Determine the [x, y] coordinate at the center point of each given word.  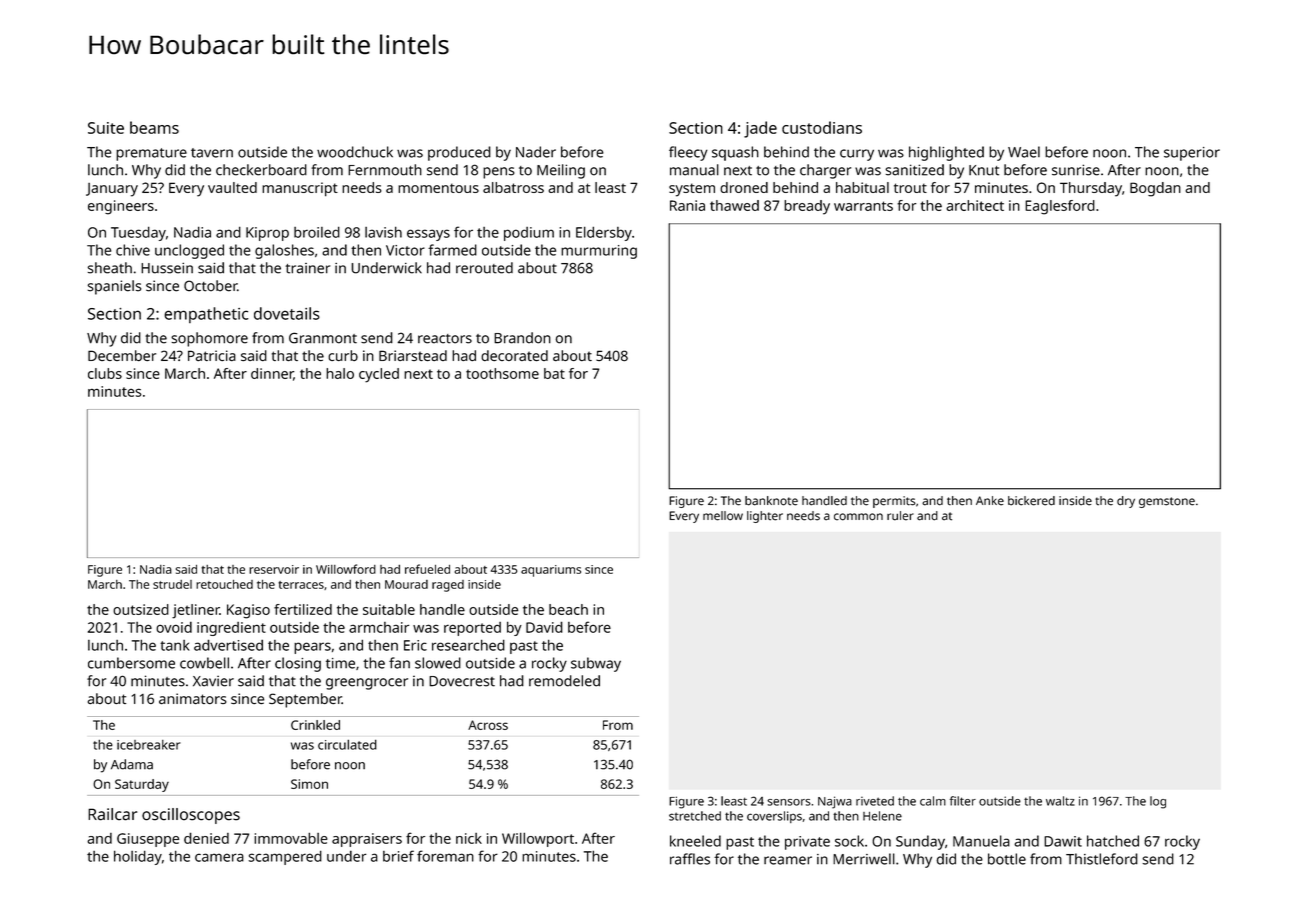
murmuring [599, 252]
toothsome [502, 373]
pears [312, 648]
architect [975, 205]
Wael [1024, 152]
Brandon [522, 338]
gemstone [1167, 502]
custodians [822, 127]
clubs [105, 373]
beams [154, 127]
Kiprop [267, 234]
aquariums [551, 571]
